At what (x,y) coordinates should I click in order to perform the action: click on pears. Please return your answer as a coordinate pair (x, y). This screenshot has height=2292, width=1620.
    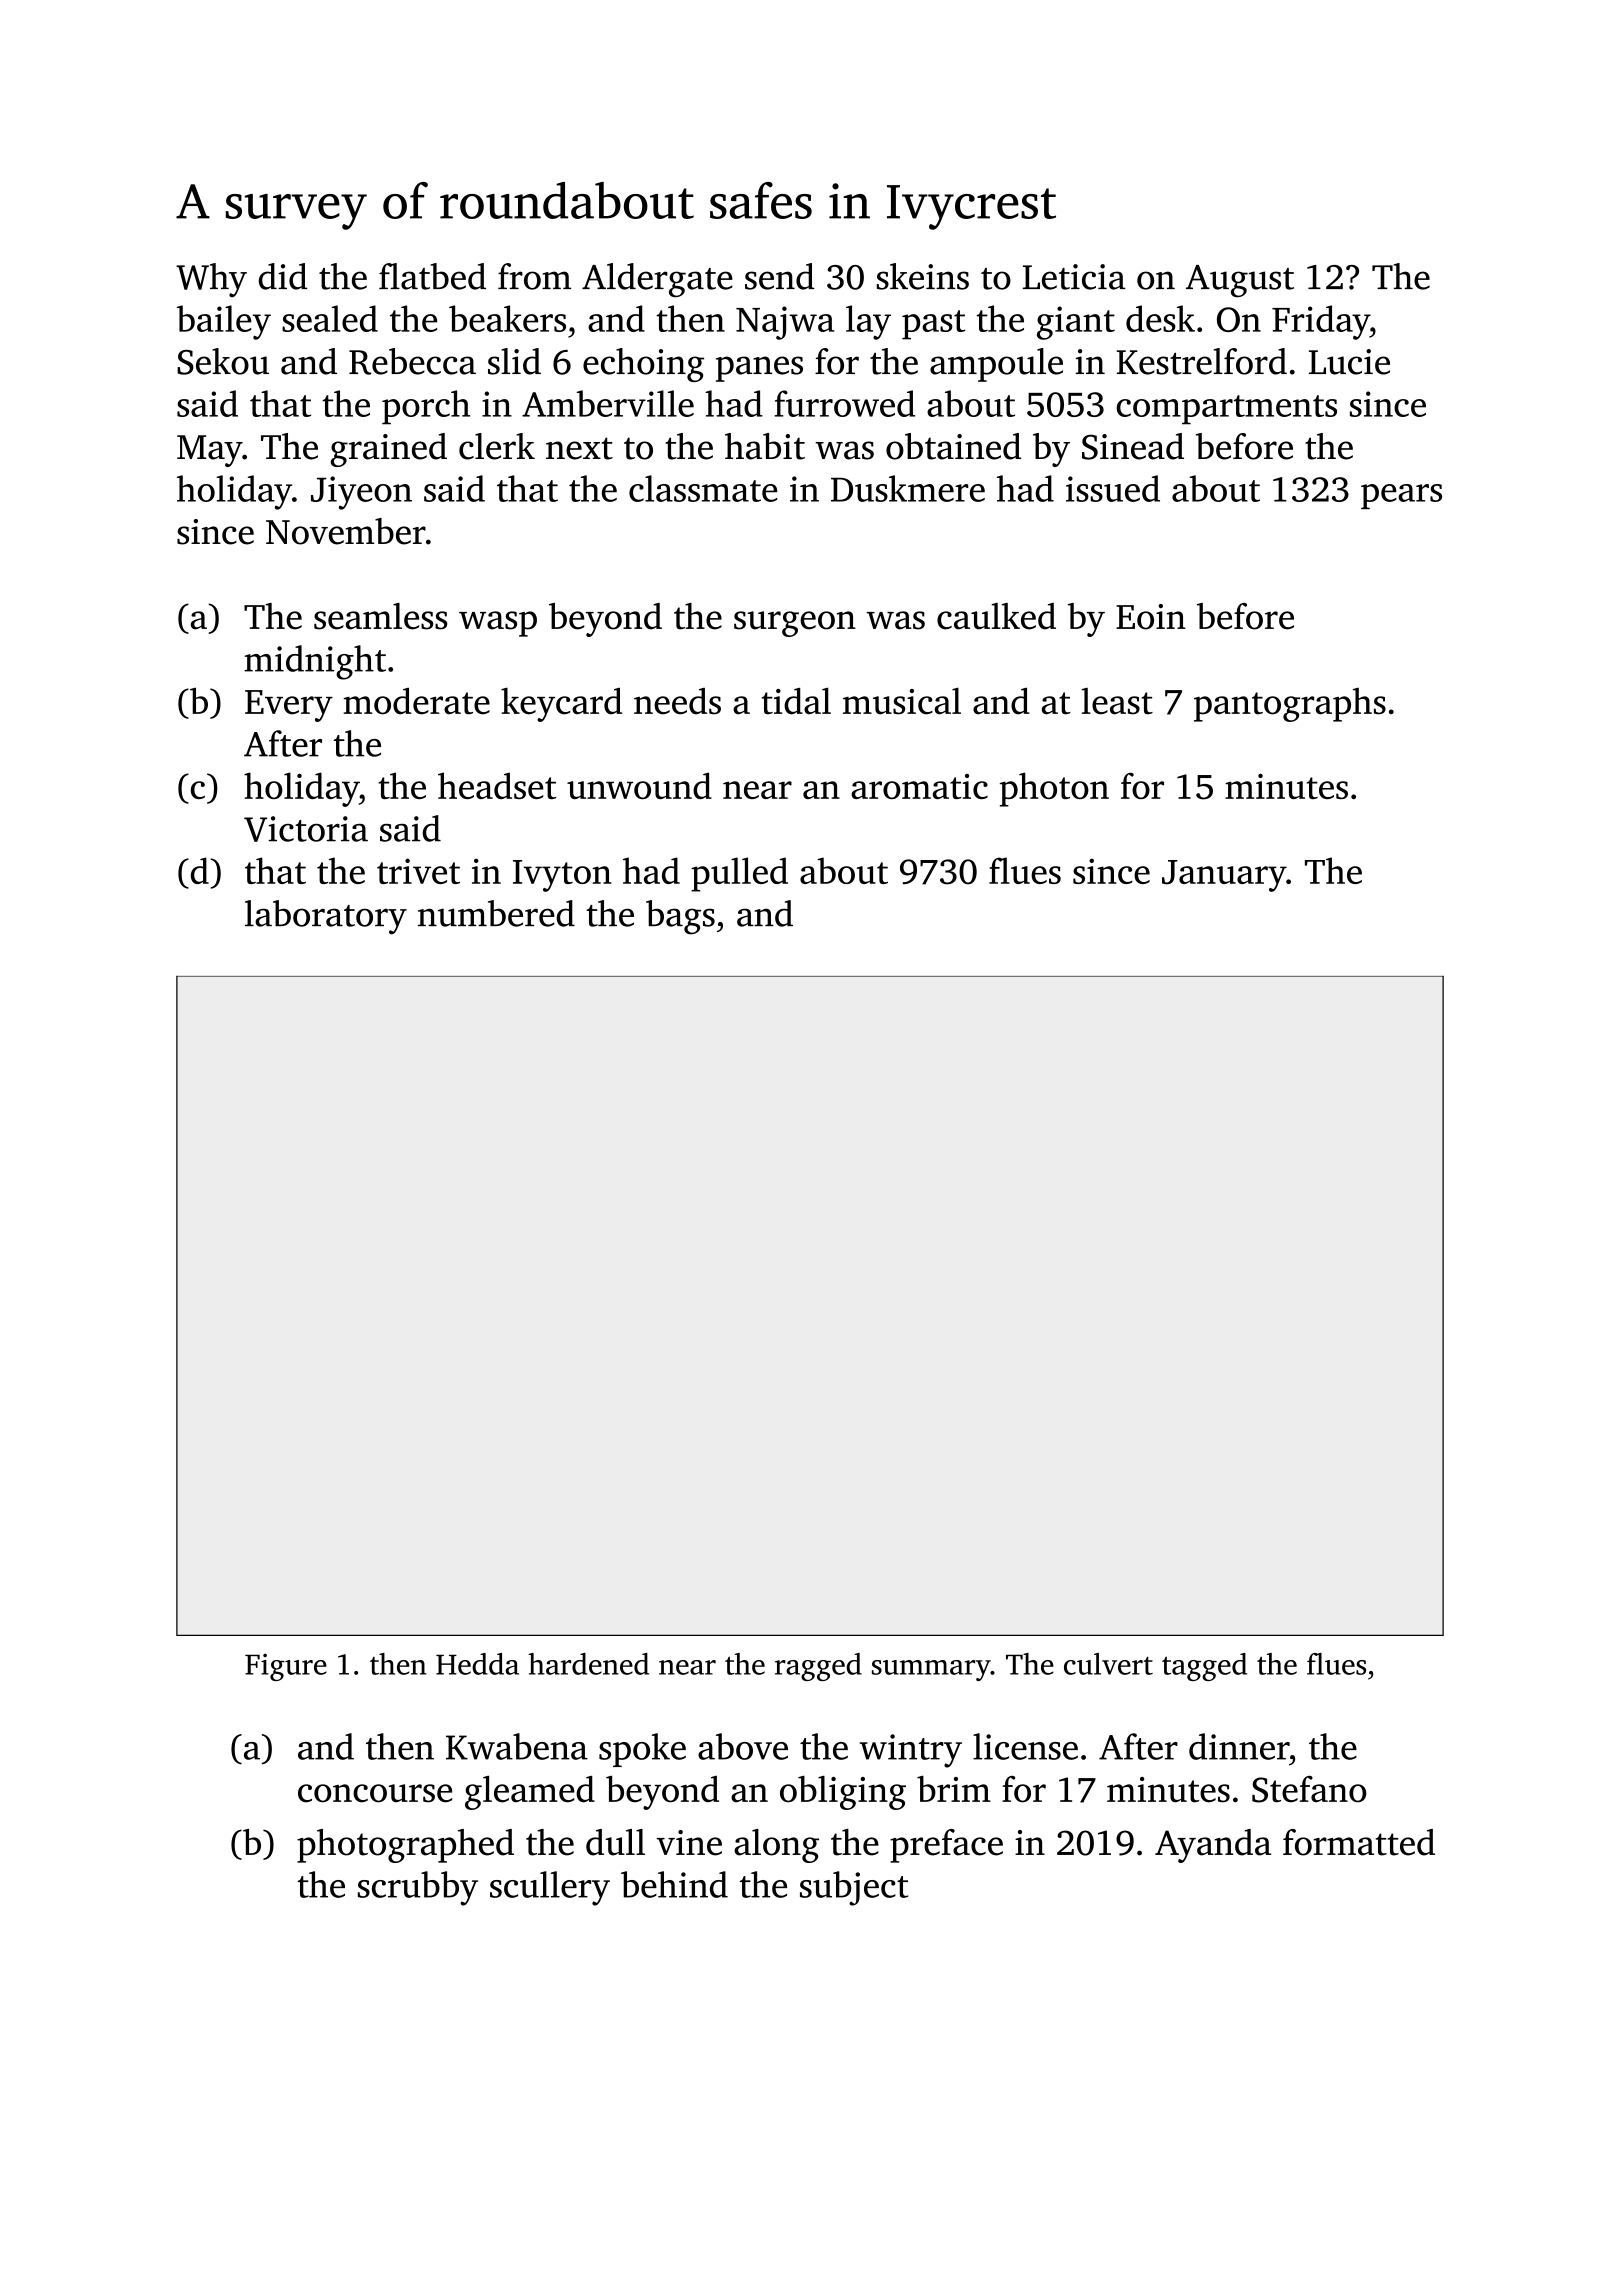
    Looking at the image, I should click on (1401, 496).
